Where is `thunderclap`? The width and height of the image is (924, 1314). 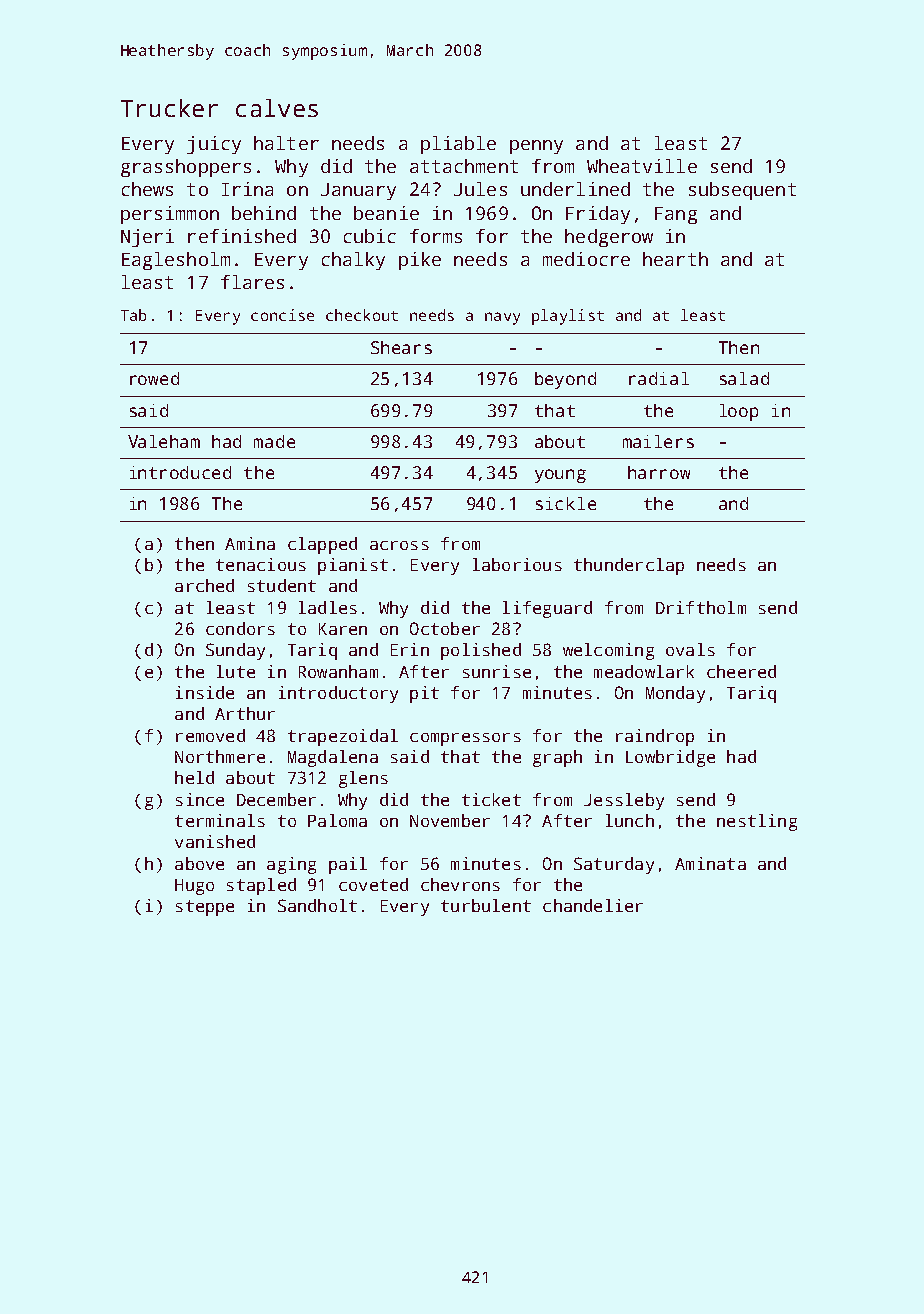 thunderclap is located at coordinates (629, 566).
